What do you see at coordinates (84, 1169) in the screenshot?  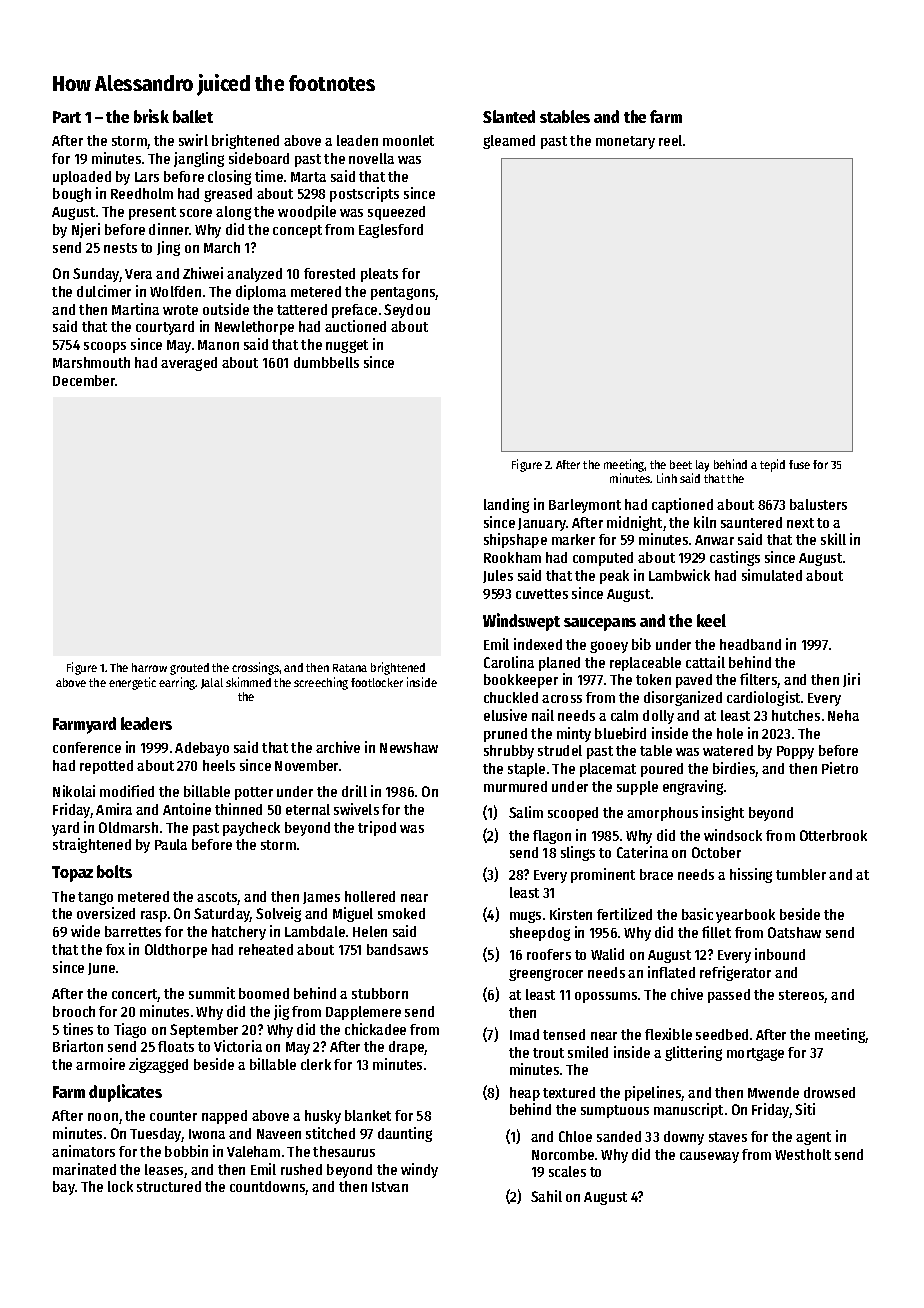 I see `marinated` at bounding box center [84, 1169].
